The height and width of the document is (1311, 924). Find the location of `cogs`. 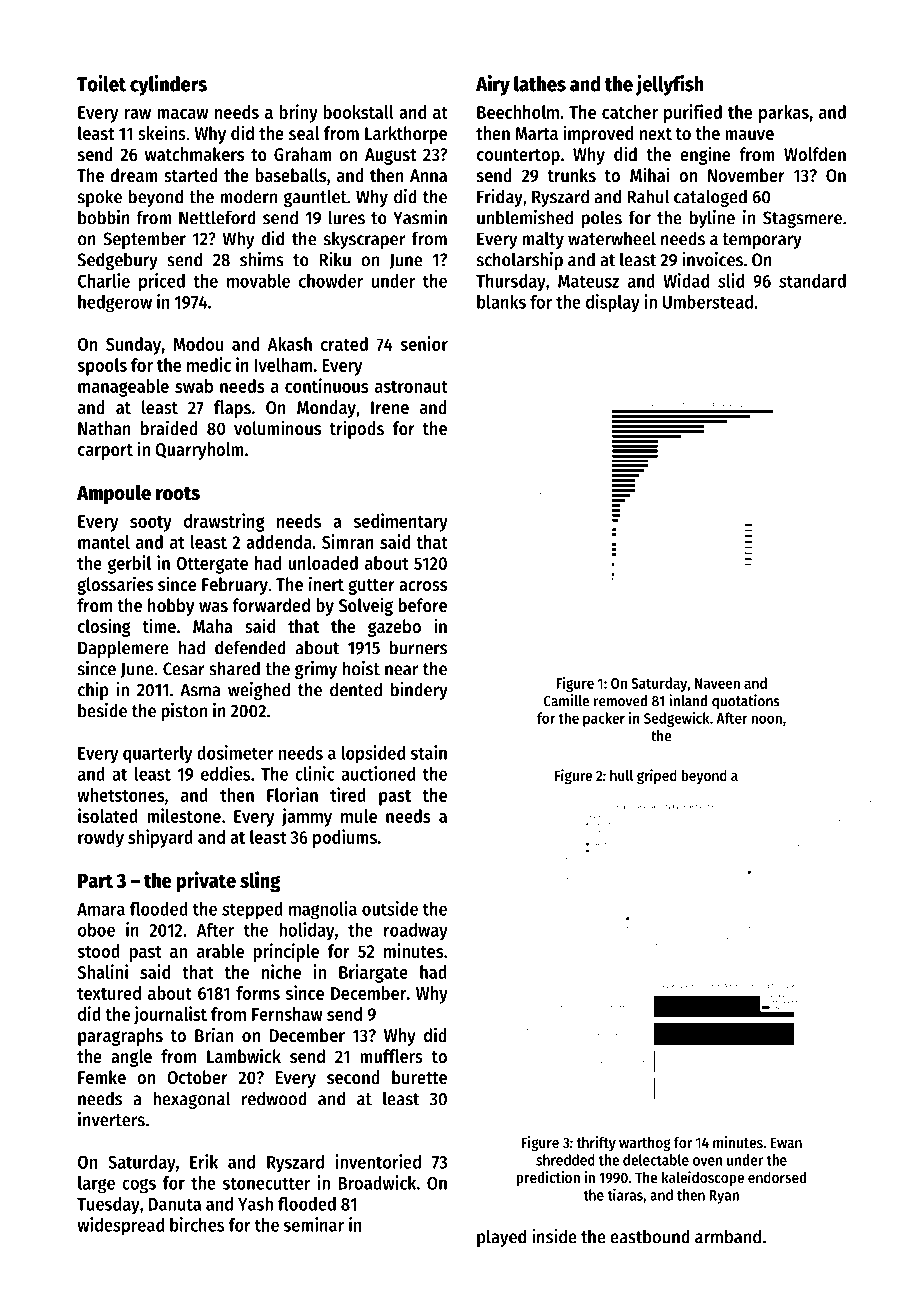

cogs is located at coordinates (139, 1186).
